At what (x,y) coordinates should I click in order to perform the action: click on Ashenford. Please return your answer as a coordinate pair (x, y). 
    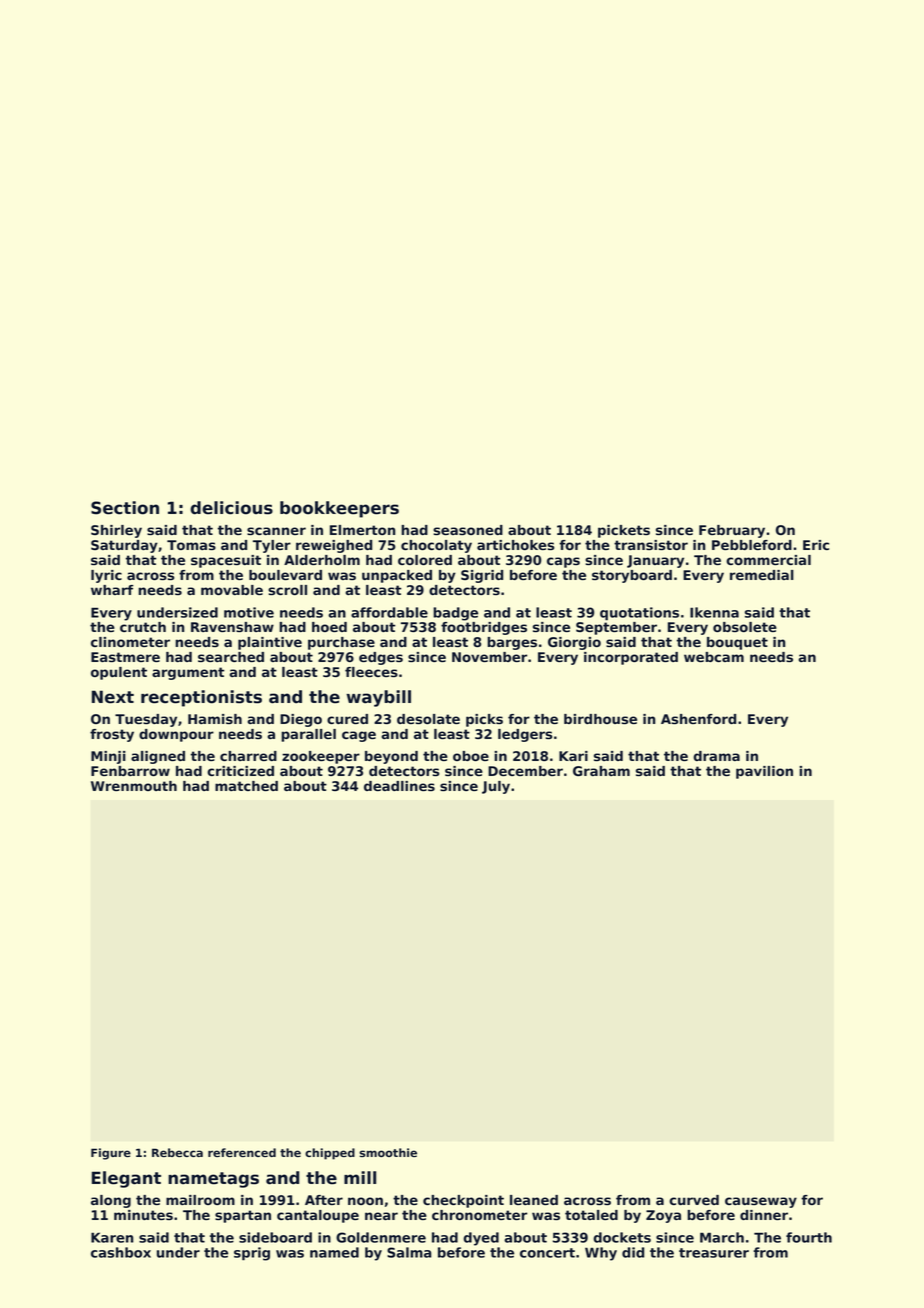
    Looking at the image, I should click on (698, 719).
